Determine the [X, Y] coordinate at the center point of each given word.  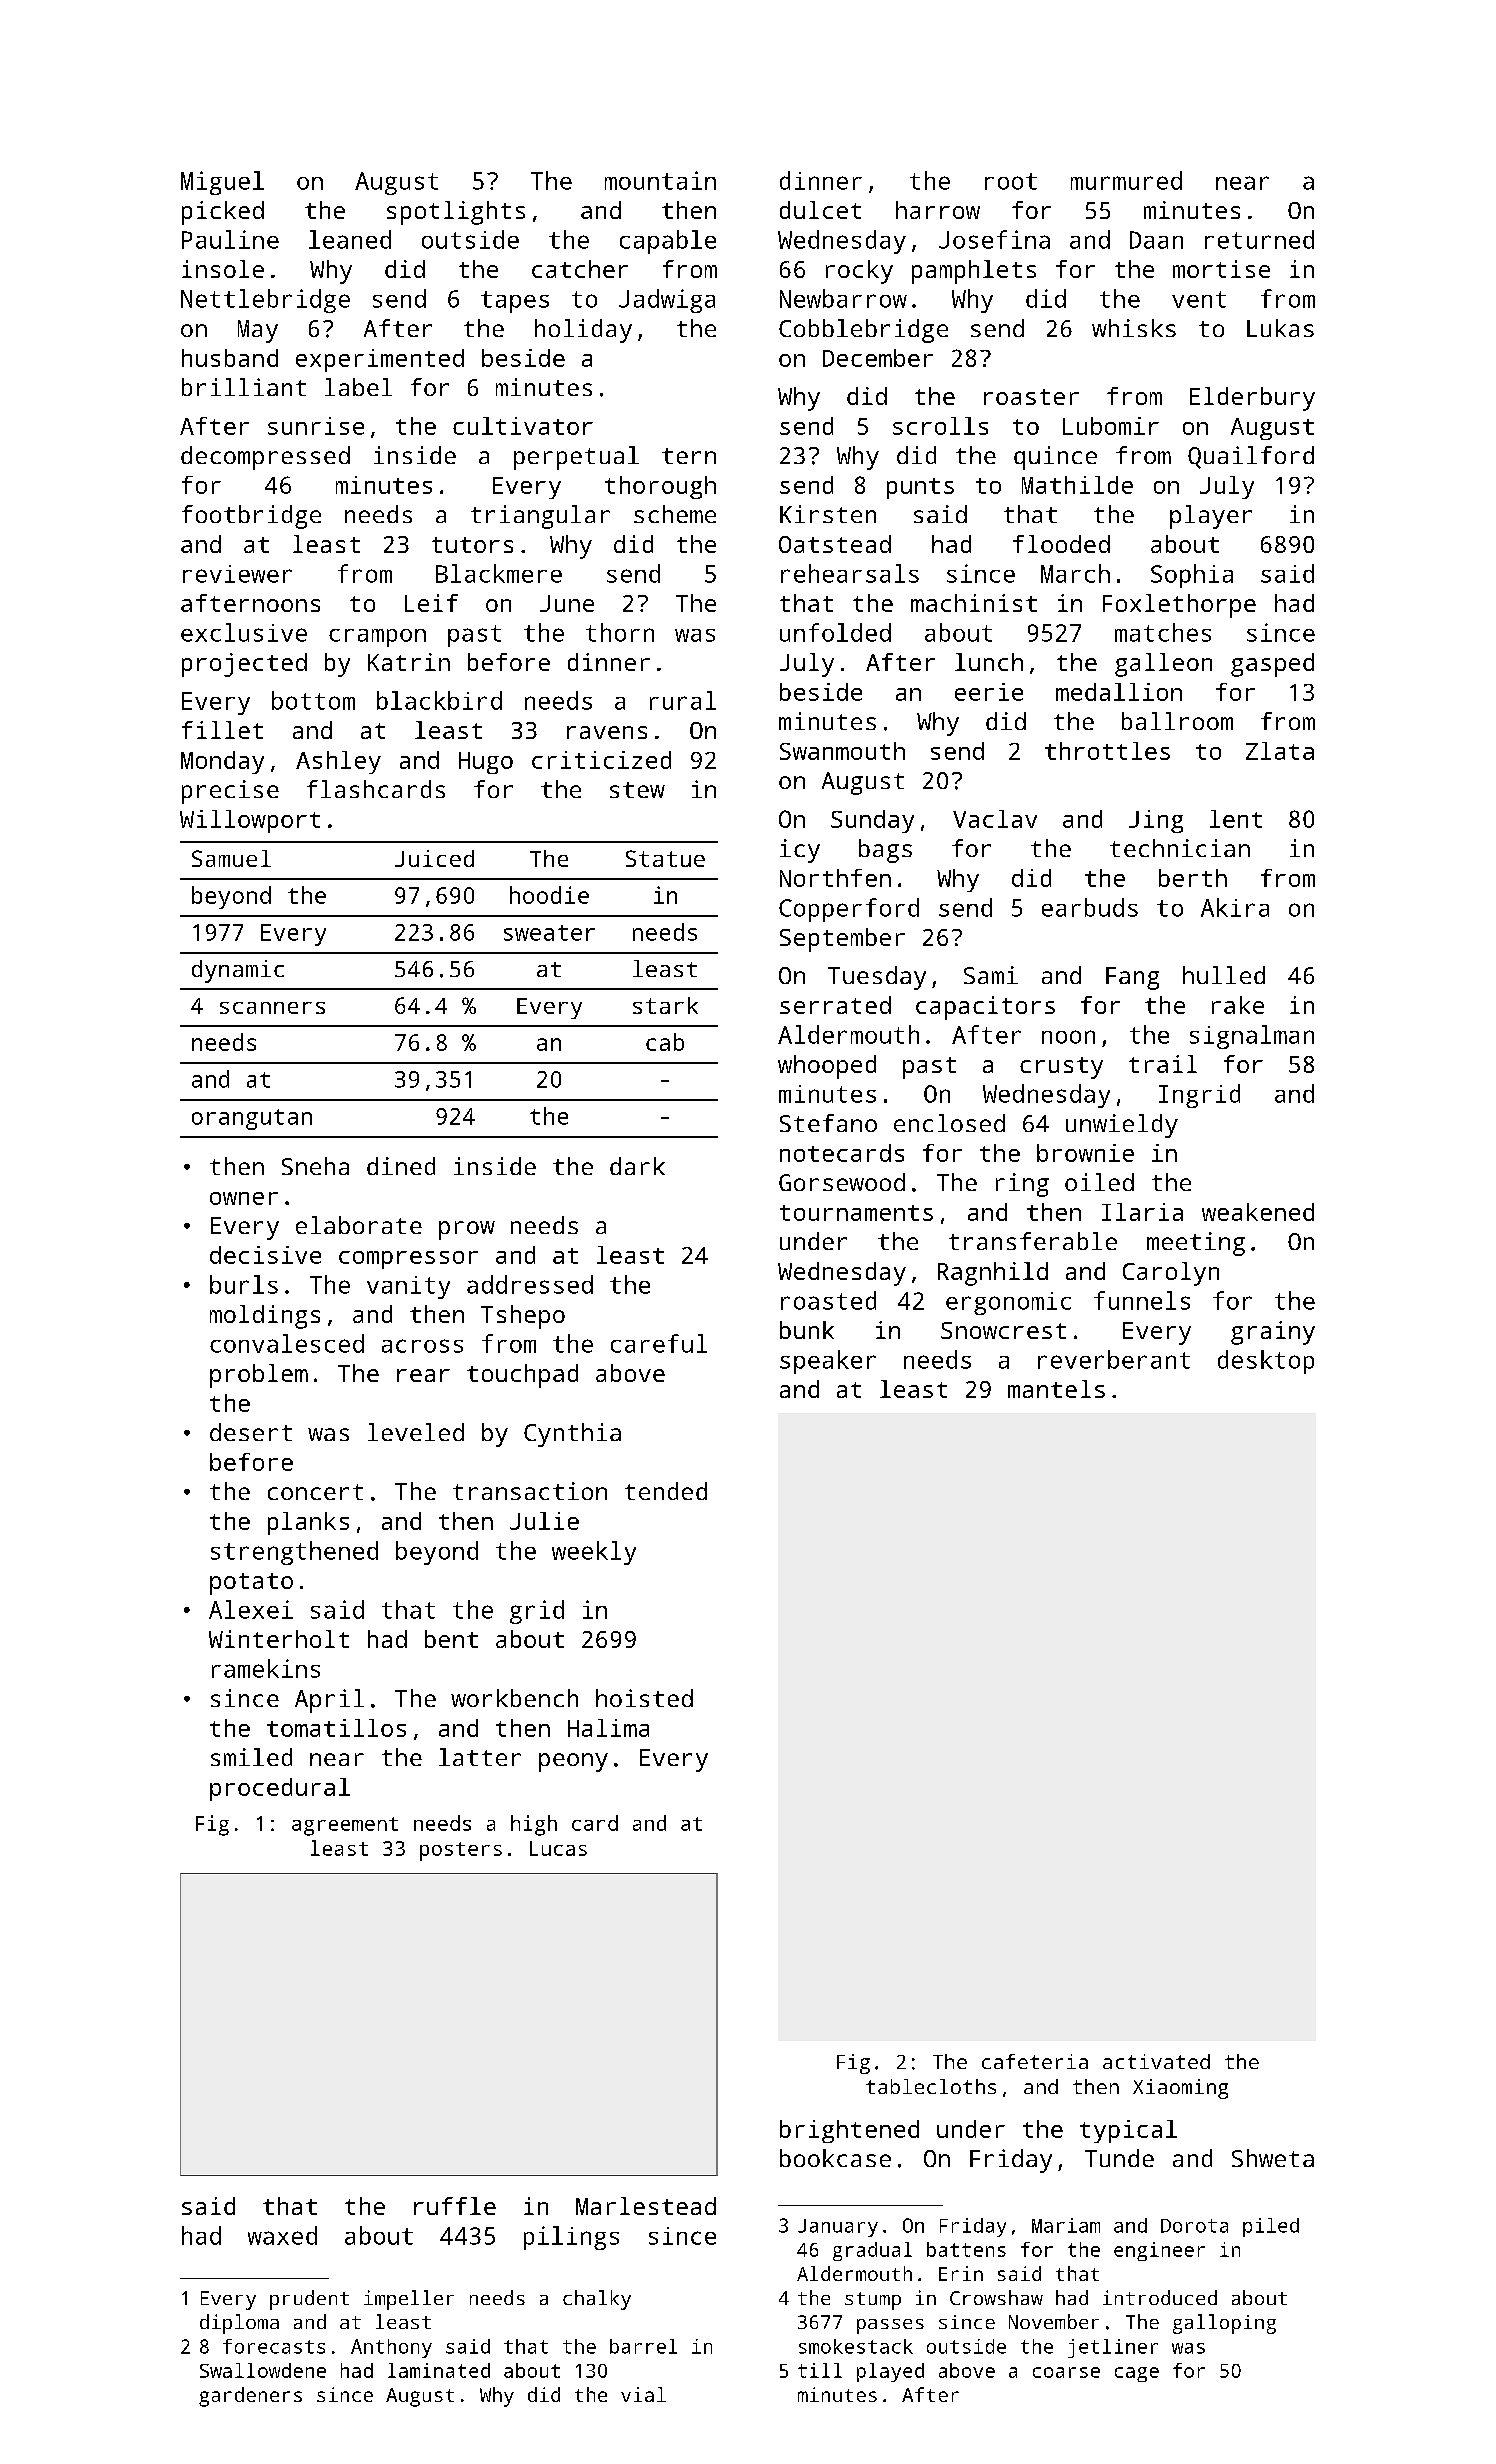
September [842, 940]
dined [401, 1166]
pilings [571, 2238]
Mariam [1066, 2225]
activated [1156, 2061]
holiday [583, 331]
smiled [251, 1757]
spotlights [456, 213]
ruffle [455, 2206]
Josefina [994, 239]
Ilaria [1142, 1212]
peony [573, 1762]
